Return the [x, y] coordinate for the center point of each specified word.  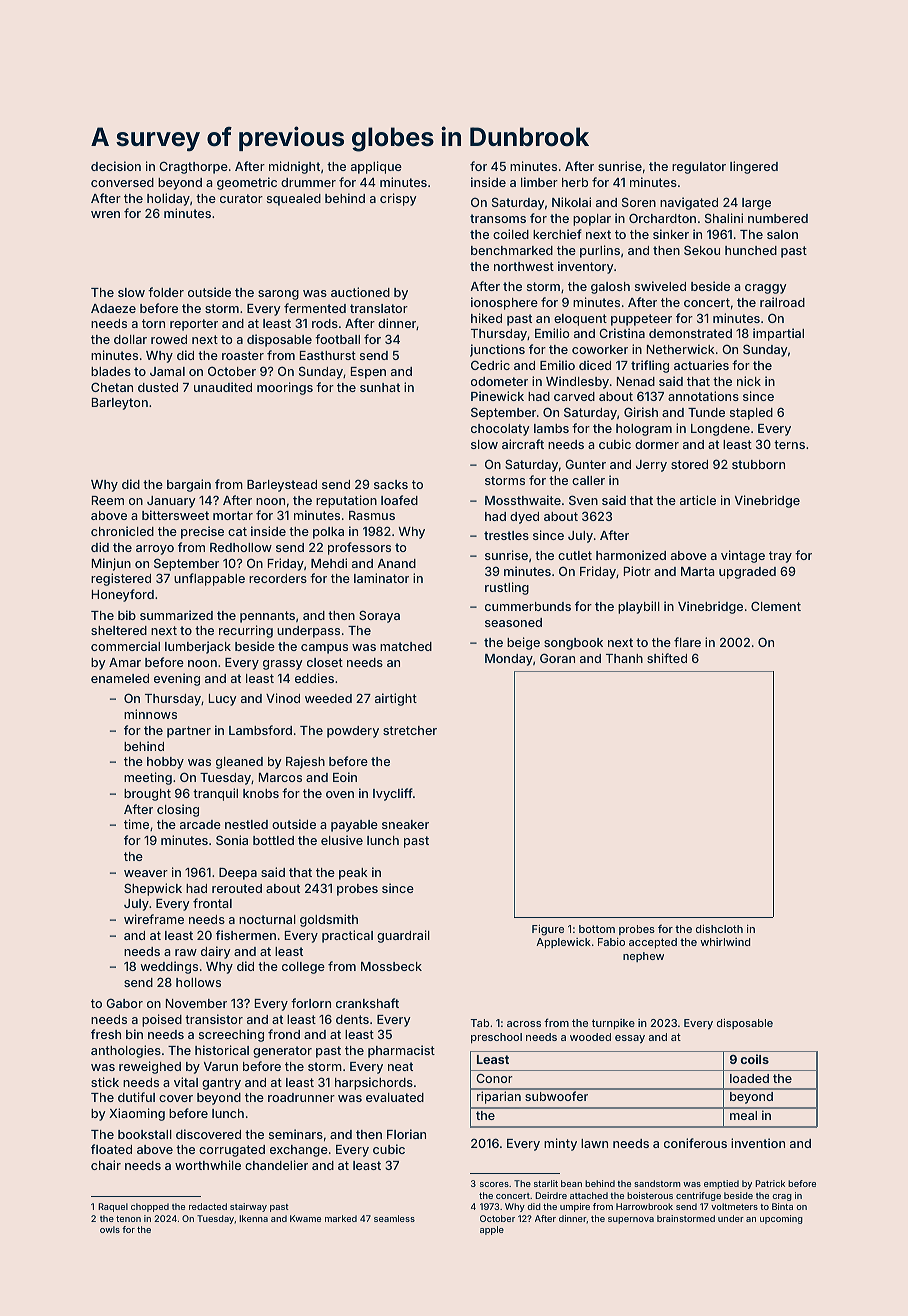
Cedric [490, 365]
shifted [667, 658]
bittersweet [175, 515]
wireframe [154, 919]
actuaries [701, 365]
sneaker [405, 824]
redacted [208, 1206]
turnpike [613, 1024]
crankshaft [367, 1003]
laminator [381, 578]
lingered [754, 167]
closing [178, 810]
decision [116, 166]
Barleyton [120, 404]
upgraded [747, 573]
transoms [498, 218]
